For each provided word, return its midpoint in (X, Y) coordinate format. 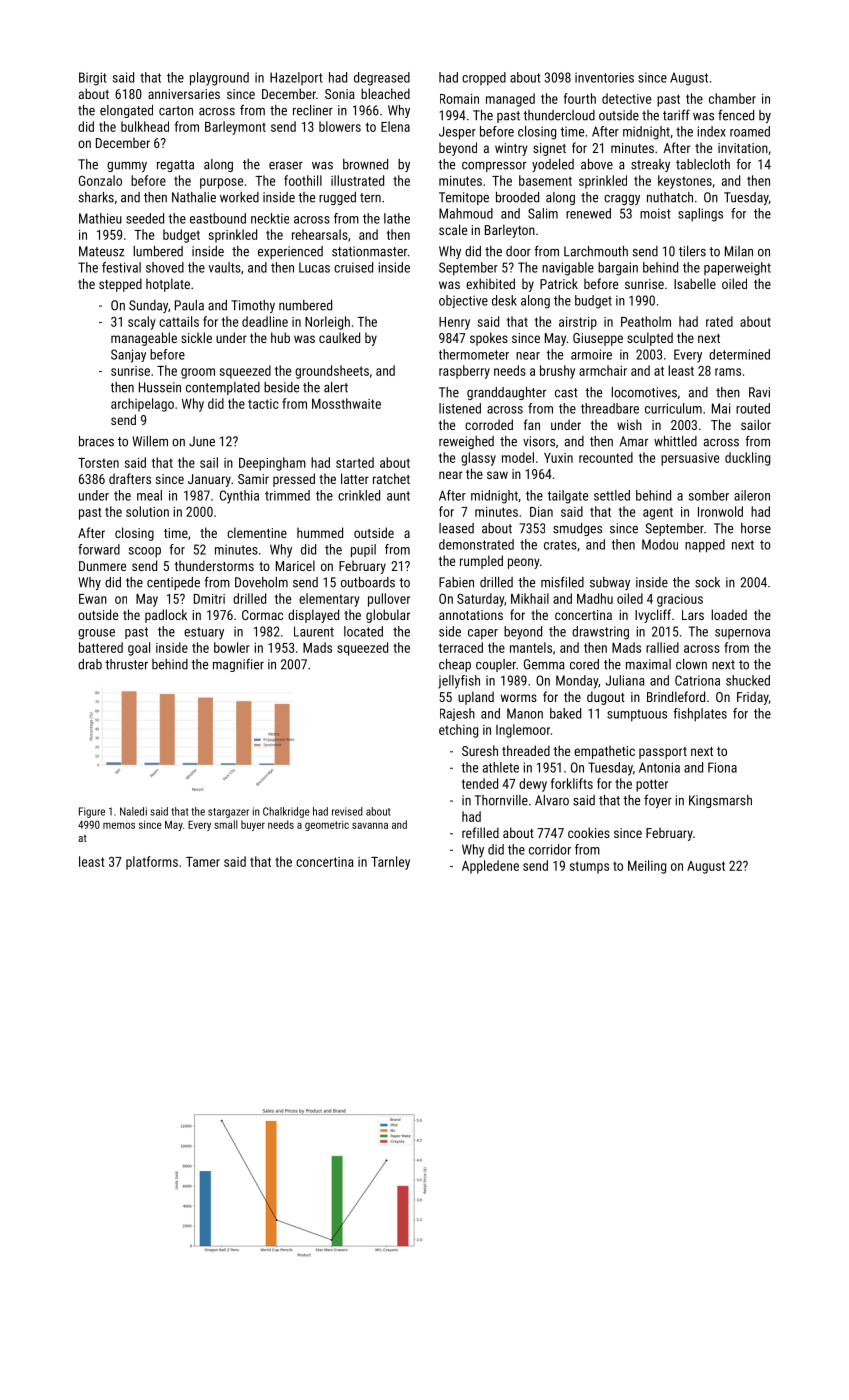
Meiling (647, 867)
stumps (589, 867)
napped (705, 546)
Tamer (203, 861)
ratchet (391, 478)
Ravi (759, 392)
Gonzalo (100, 180)
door (518, 251)
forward (99, 549)
